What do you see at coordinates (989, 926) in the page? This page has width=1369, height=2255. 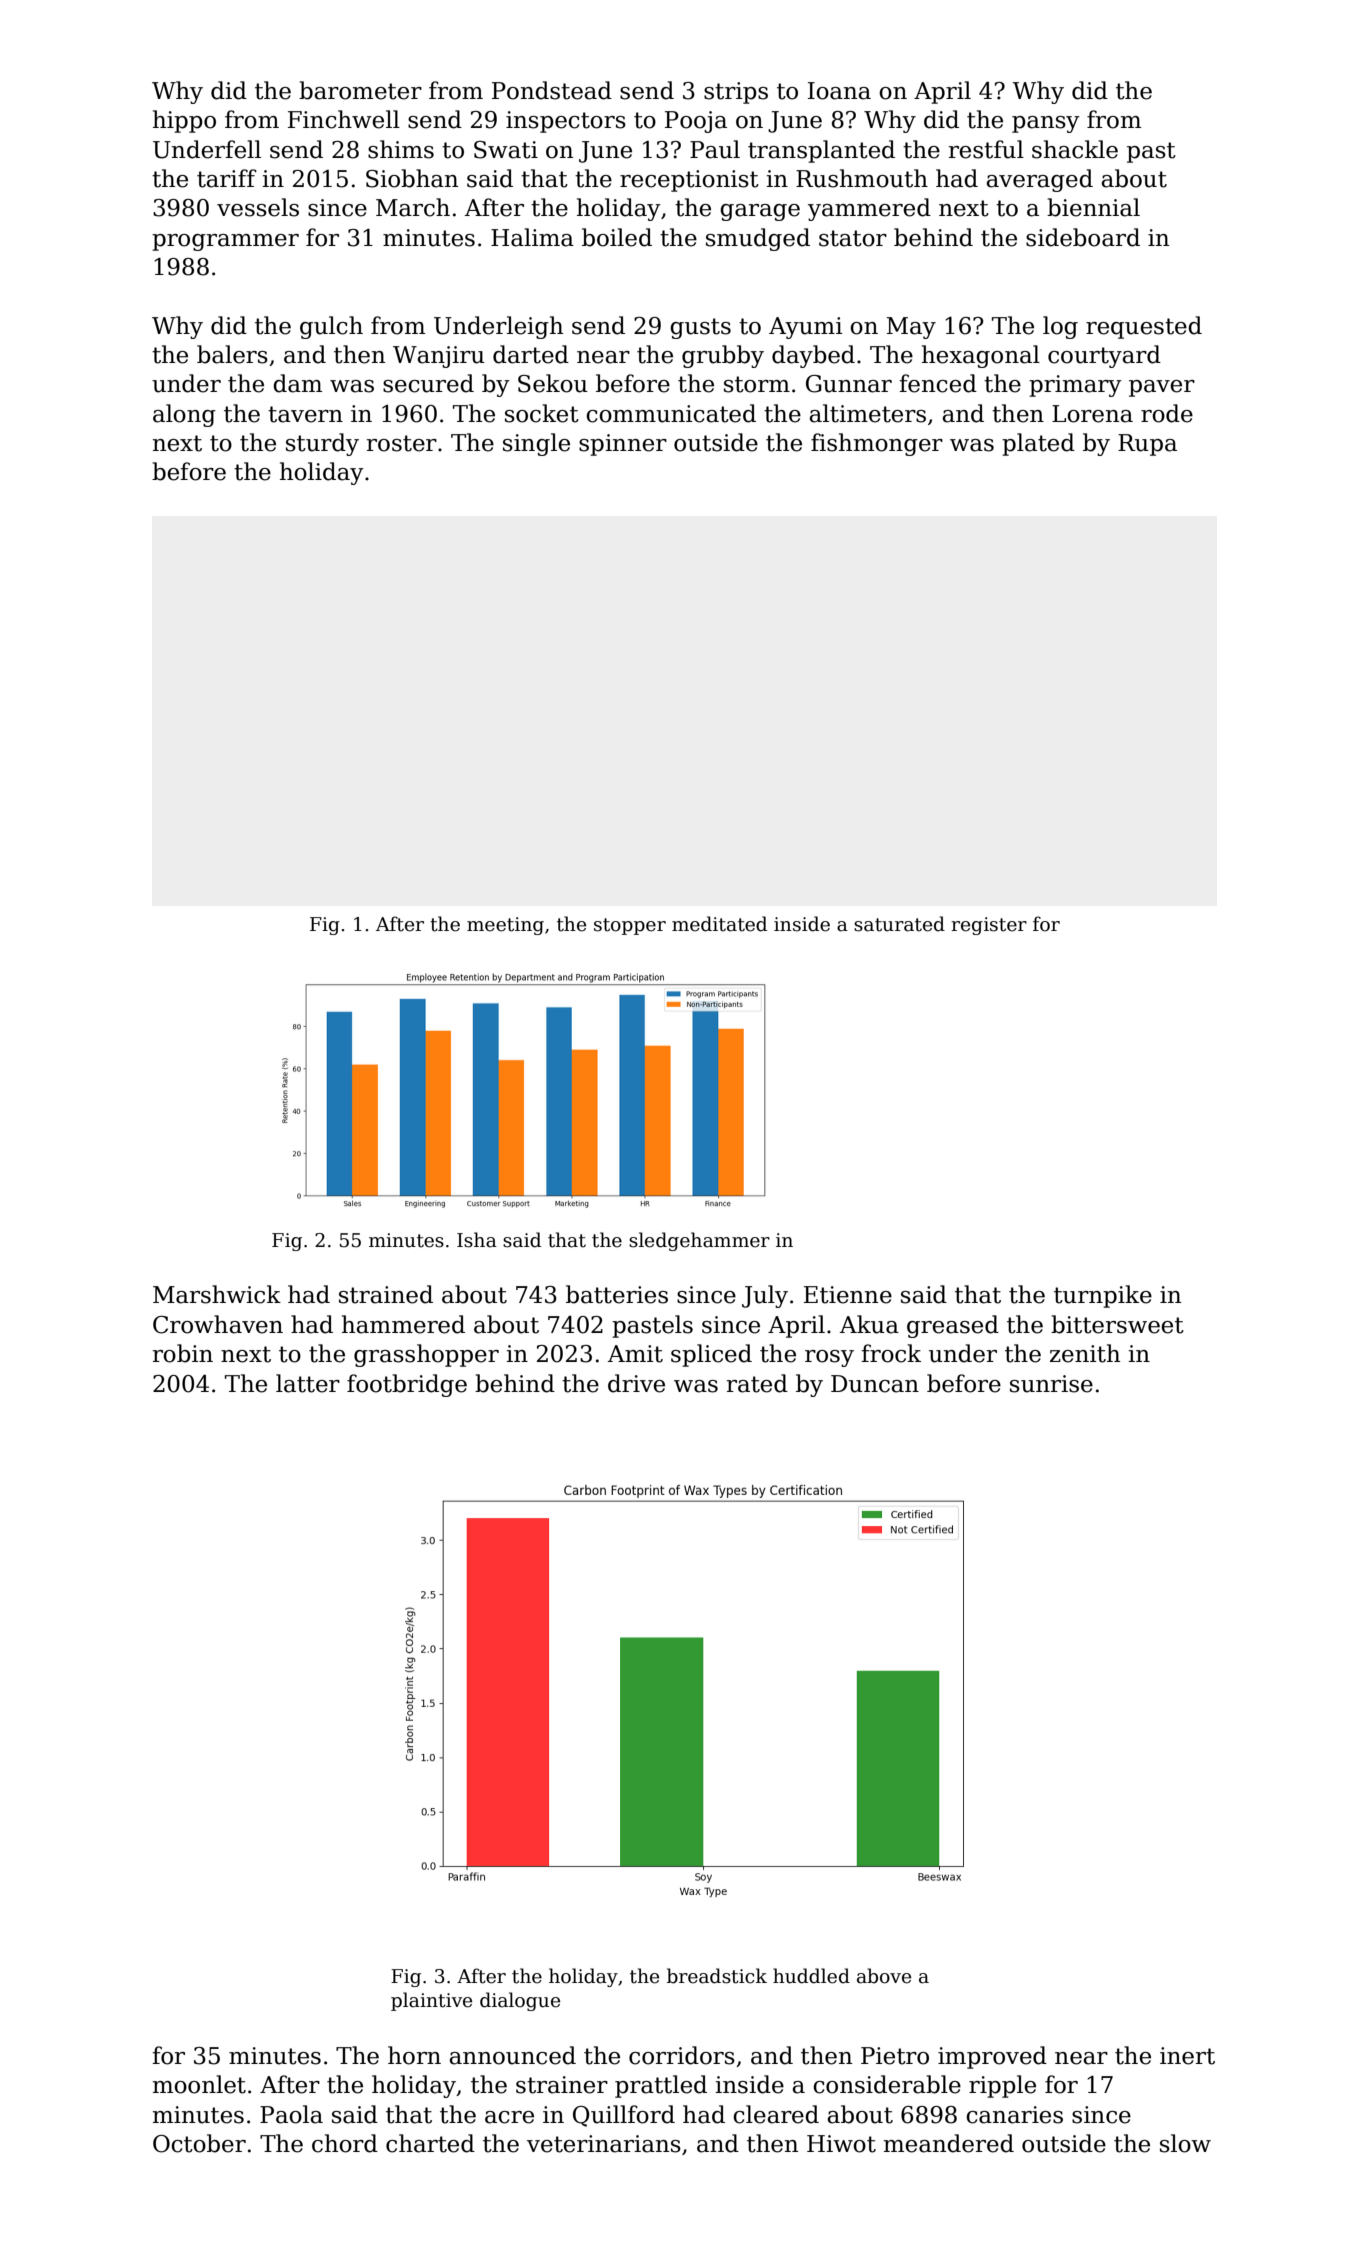 I see `register` at bounding box center [989, 926].
